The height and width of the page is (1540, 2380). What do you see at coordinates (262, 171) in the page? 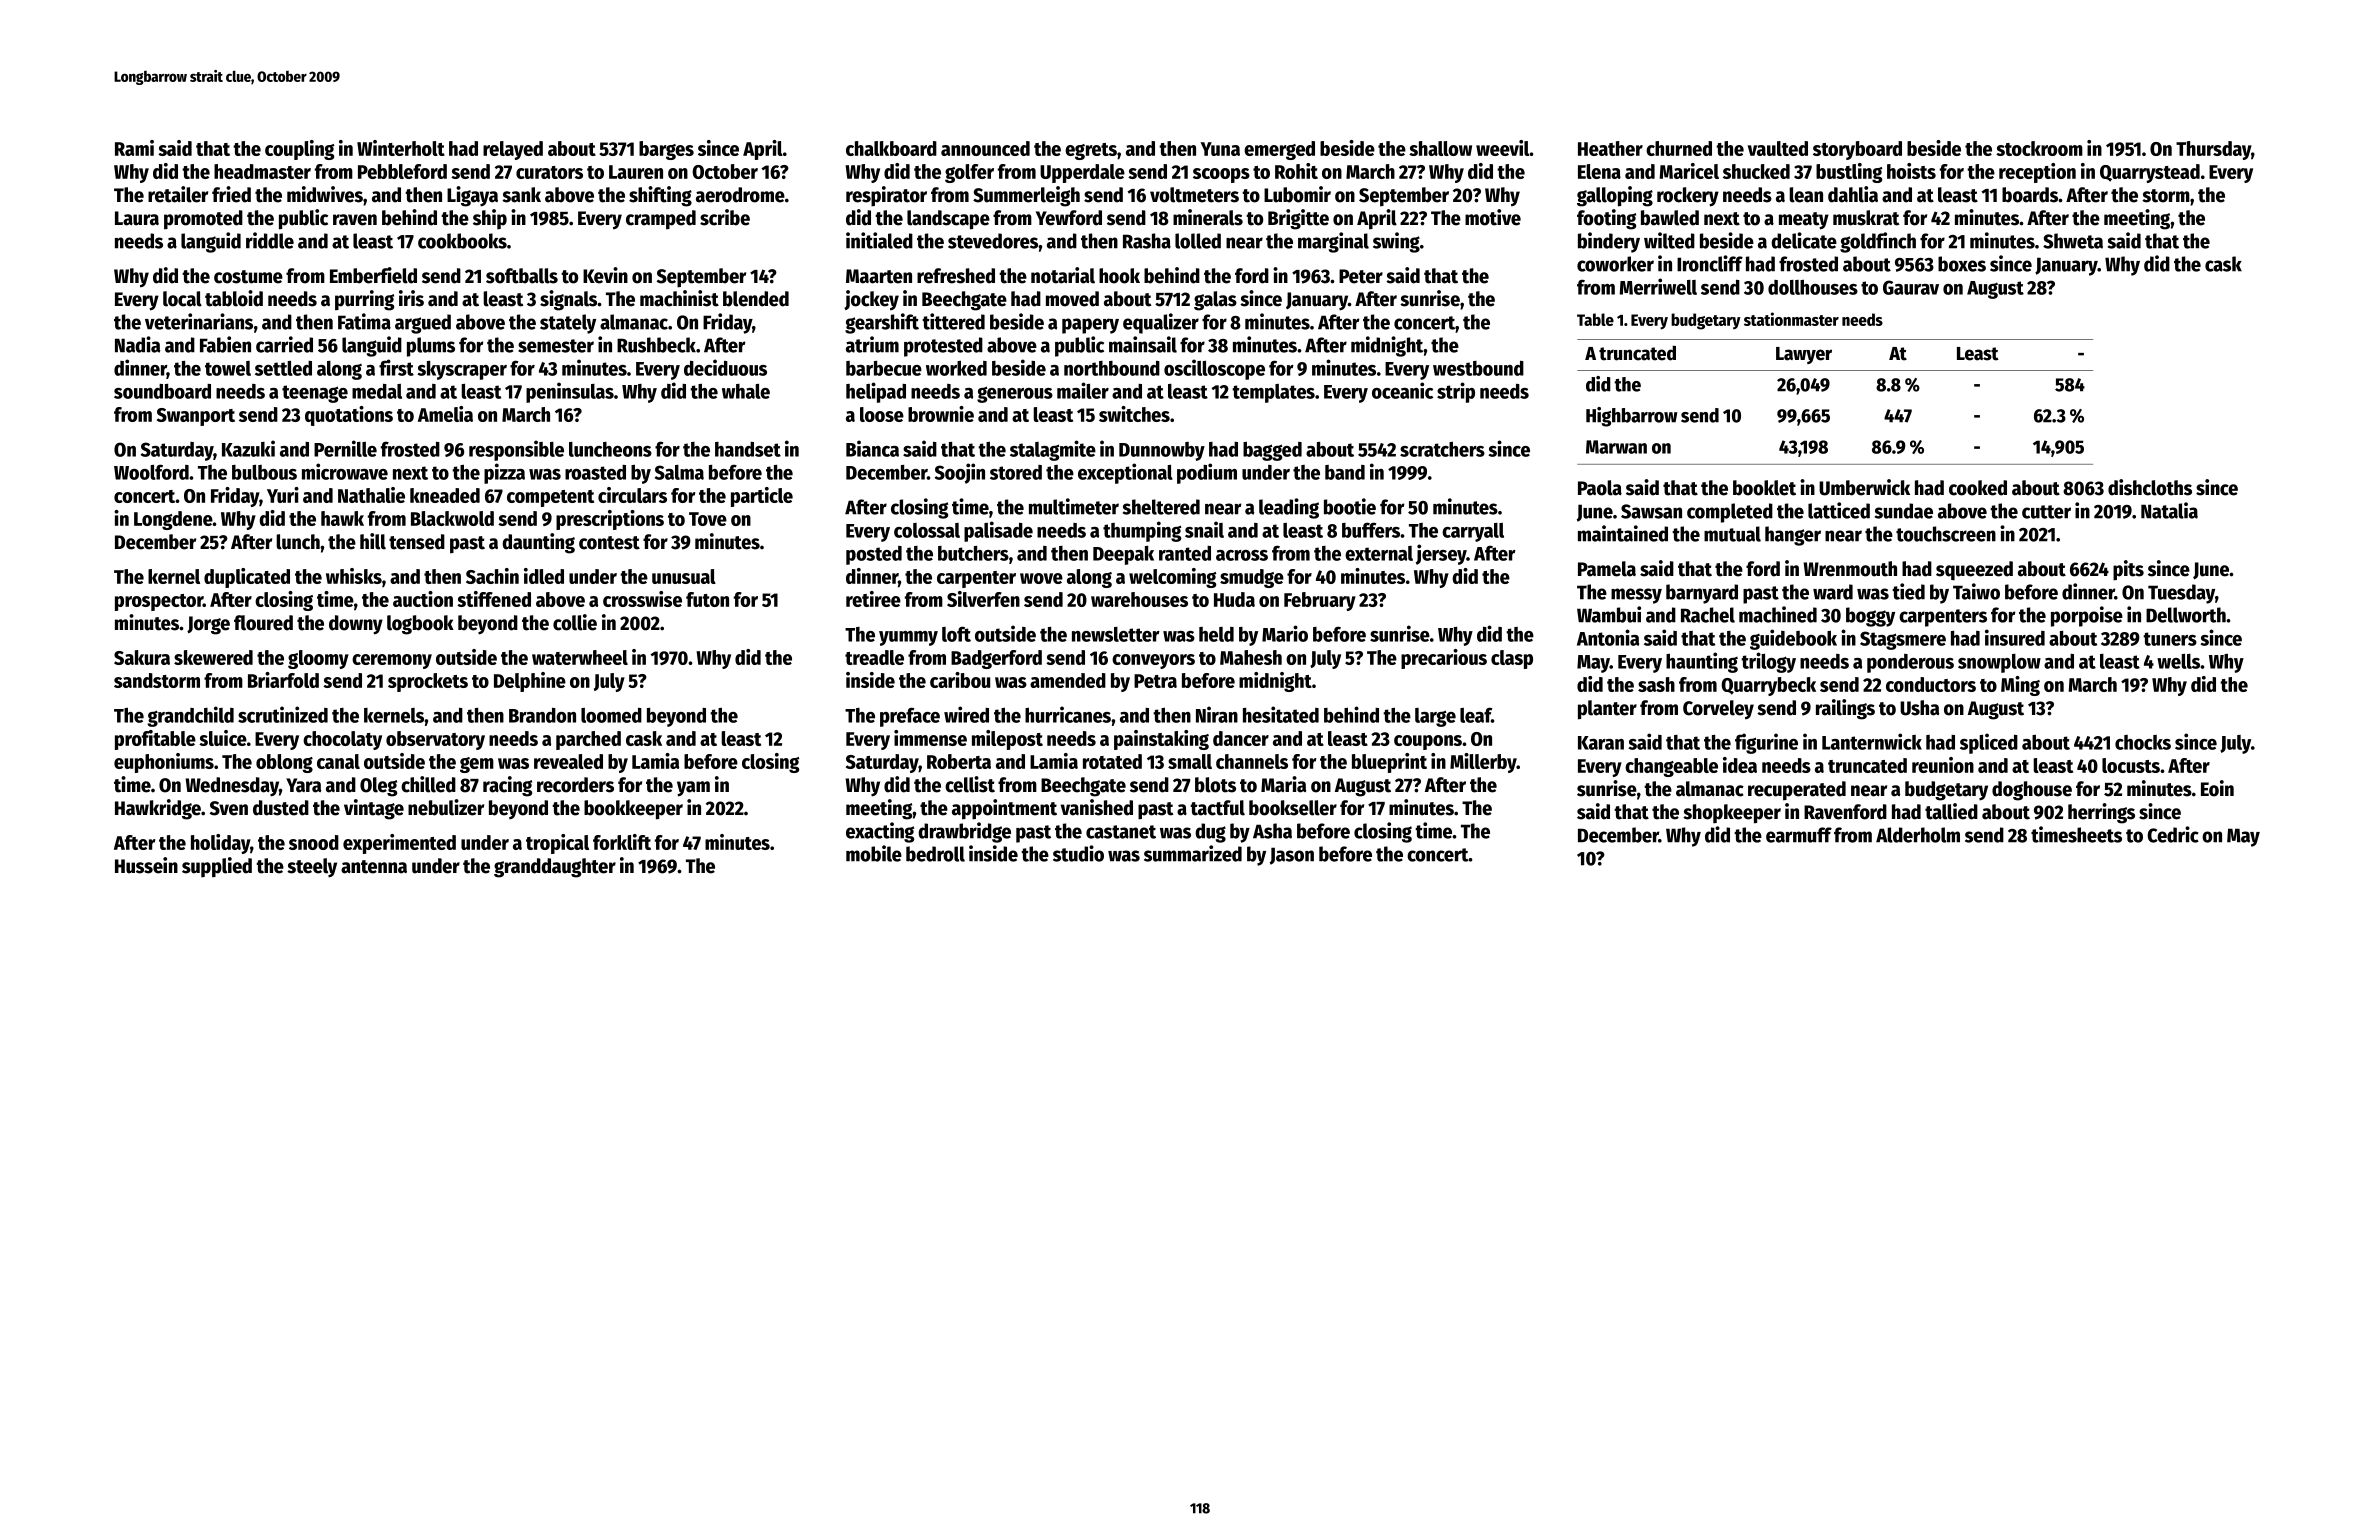
I see `headmaster` at bounding box center [262, 171].
